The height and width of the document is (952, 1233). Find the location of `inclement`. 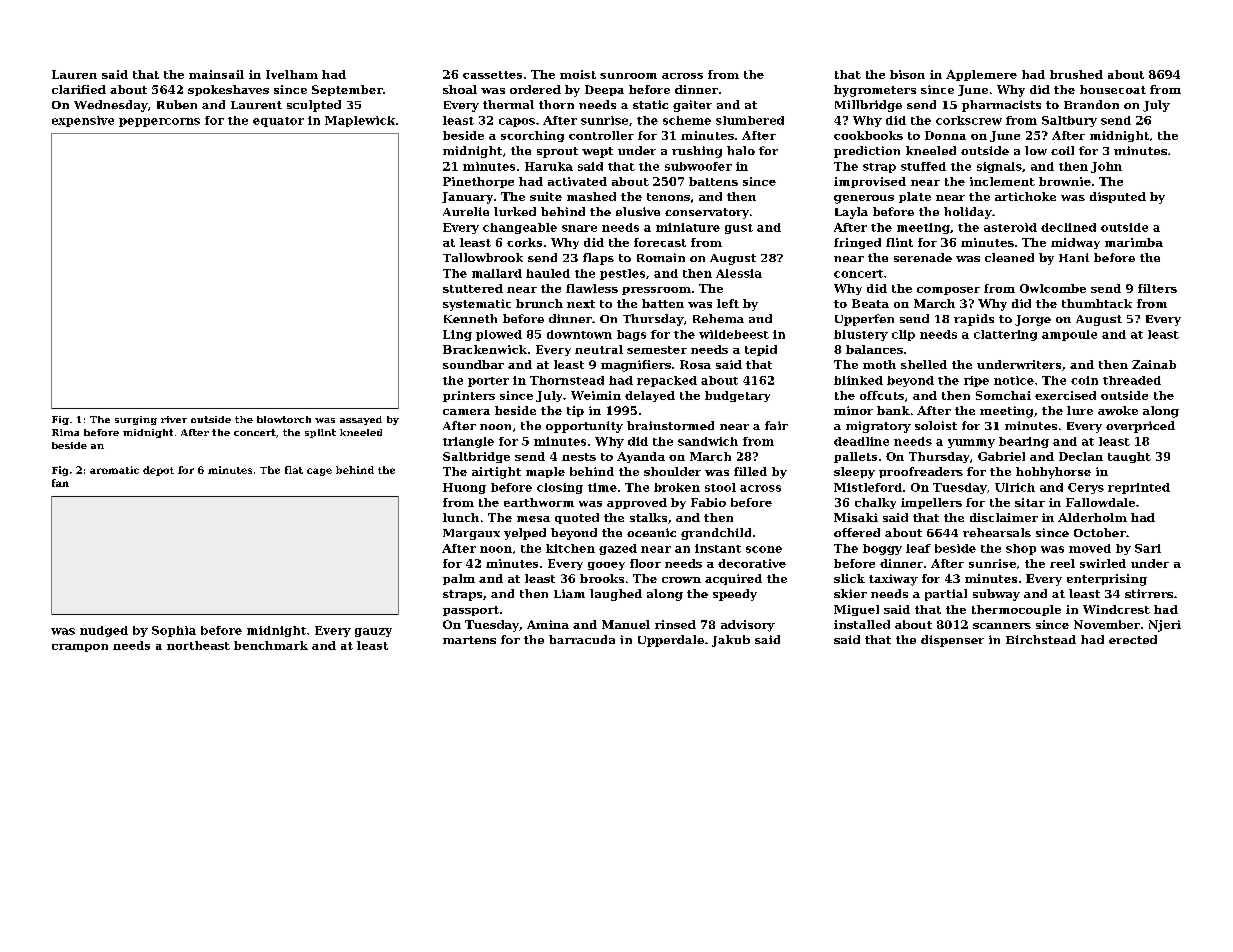

inclement is located at coordinates (1002, 181).
